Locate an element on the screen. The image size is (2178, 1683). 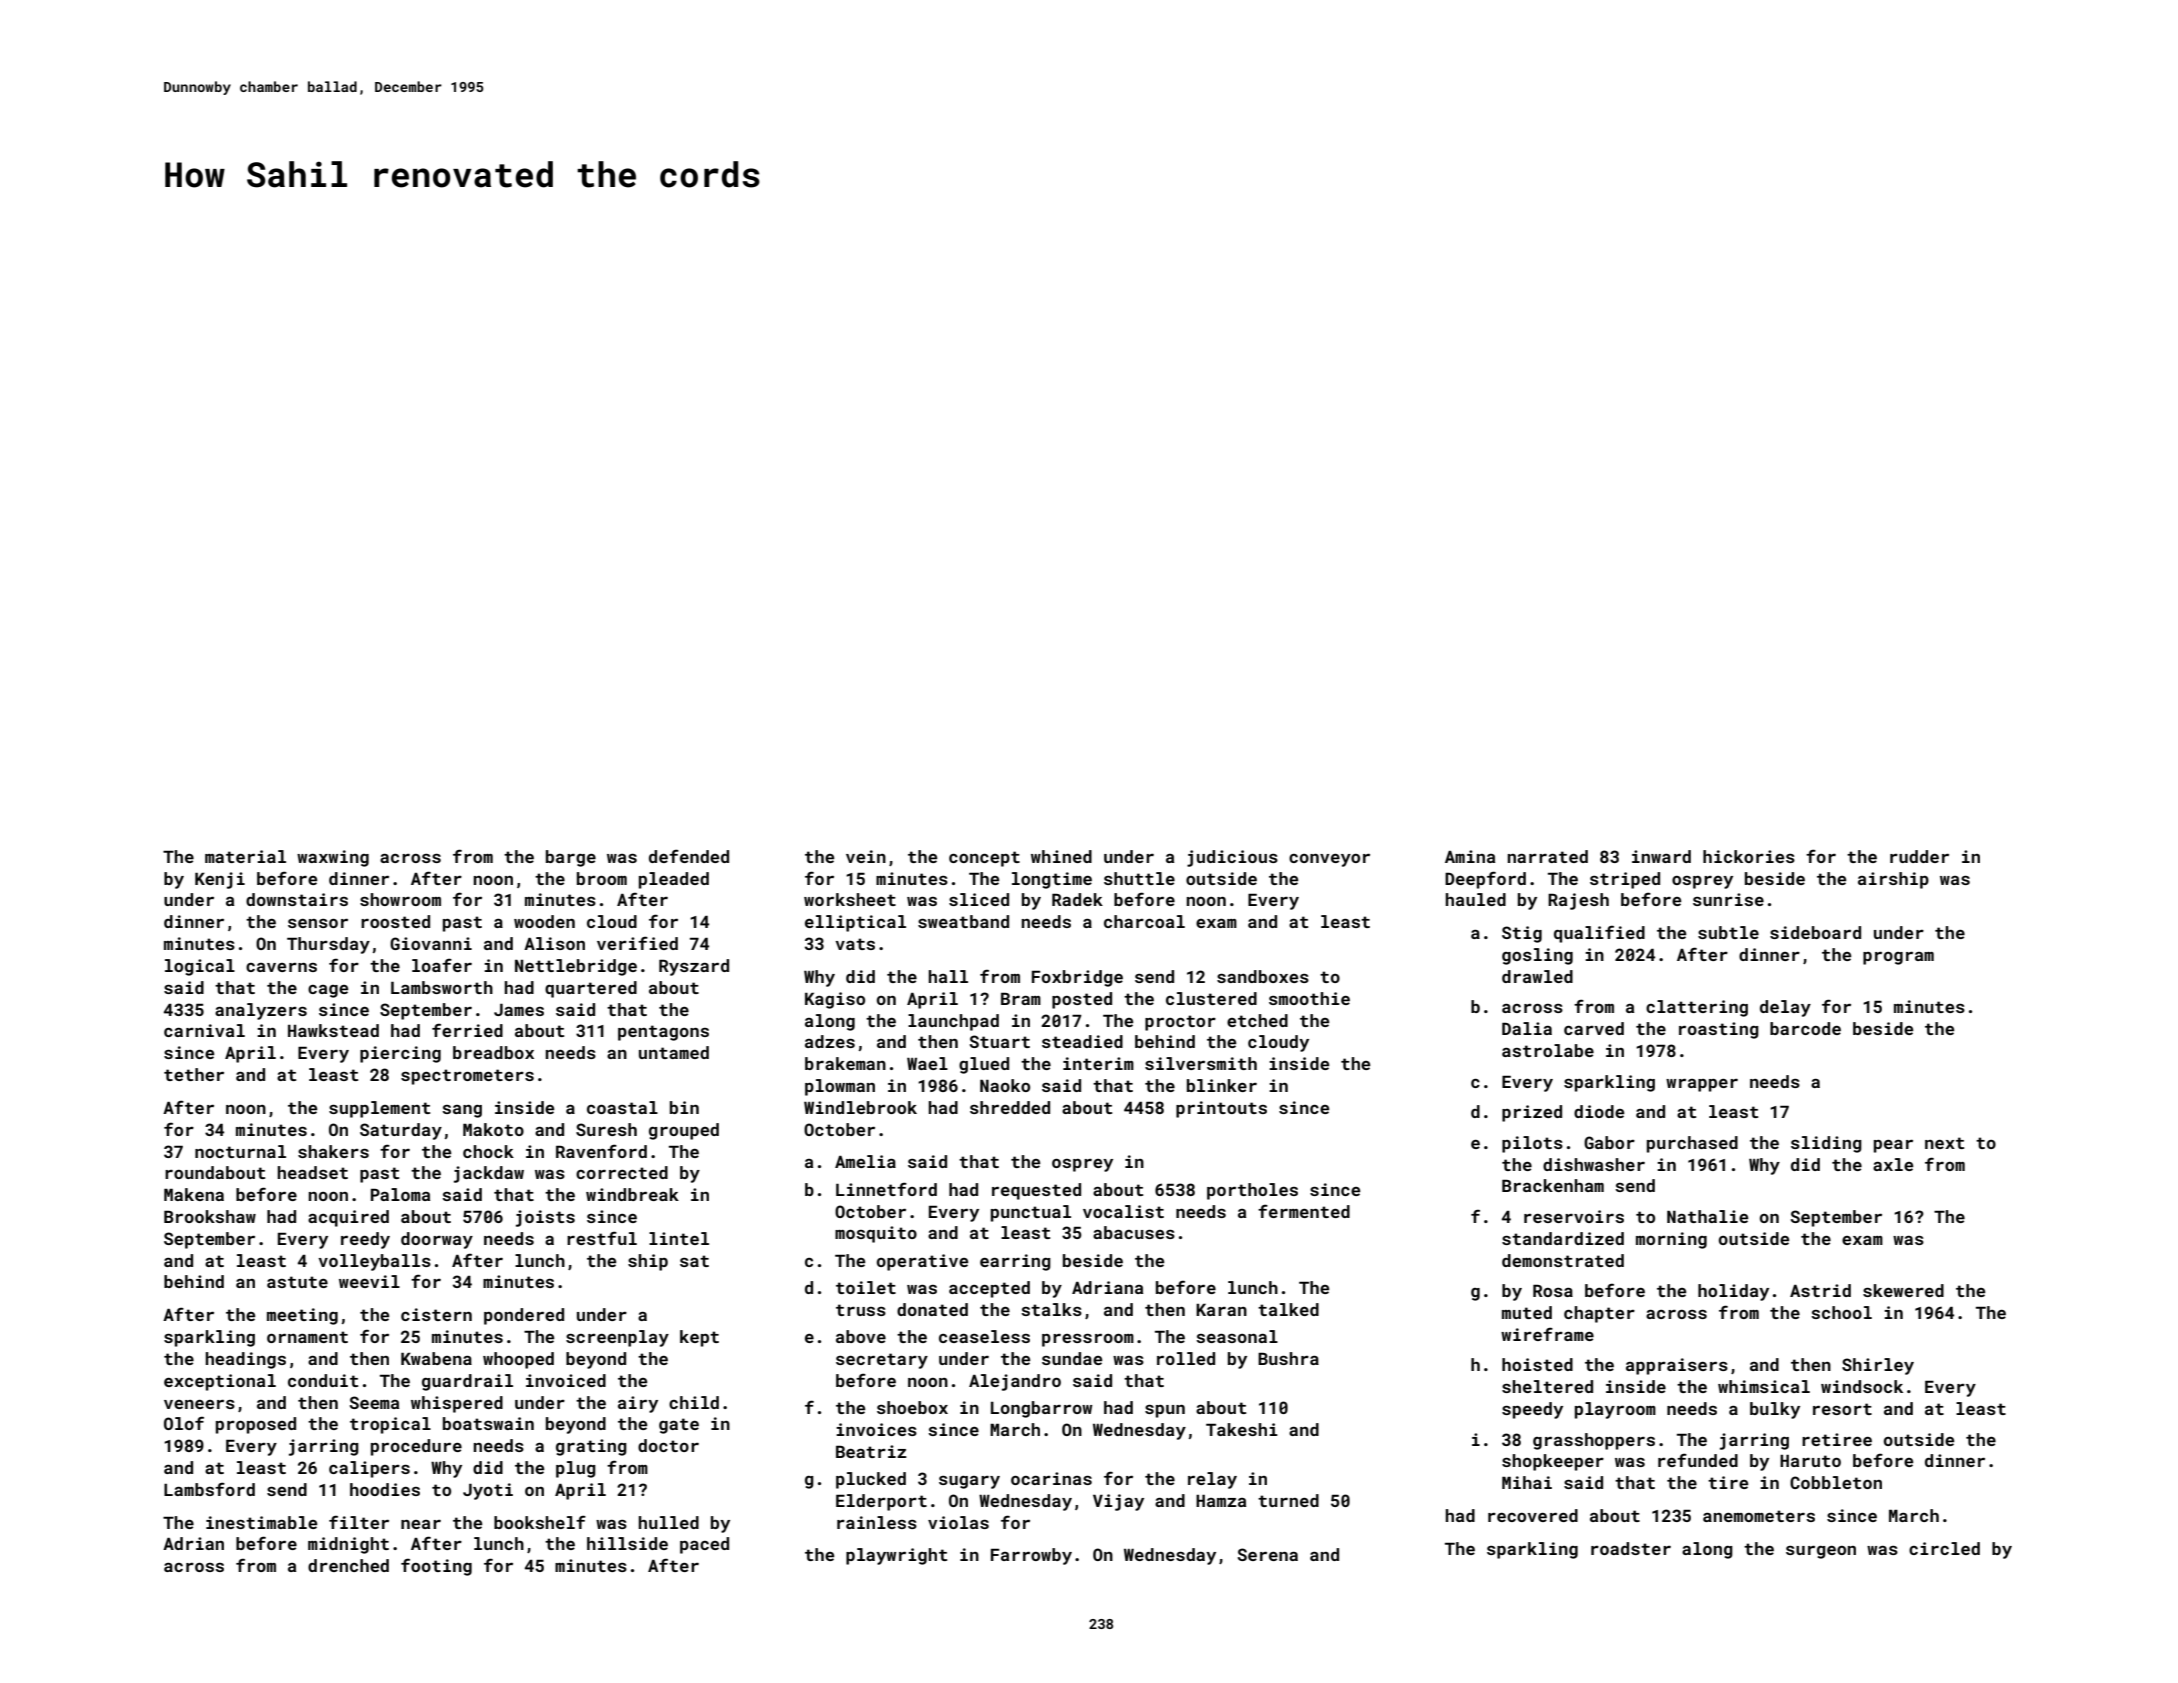
Hawkstead is located at coordinates (333, 1030).
